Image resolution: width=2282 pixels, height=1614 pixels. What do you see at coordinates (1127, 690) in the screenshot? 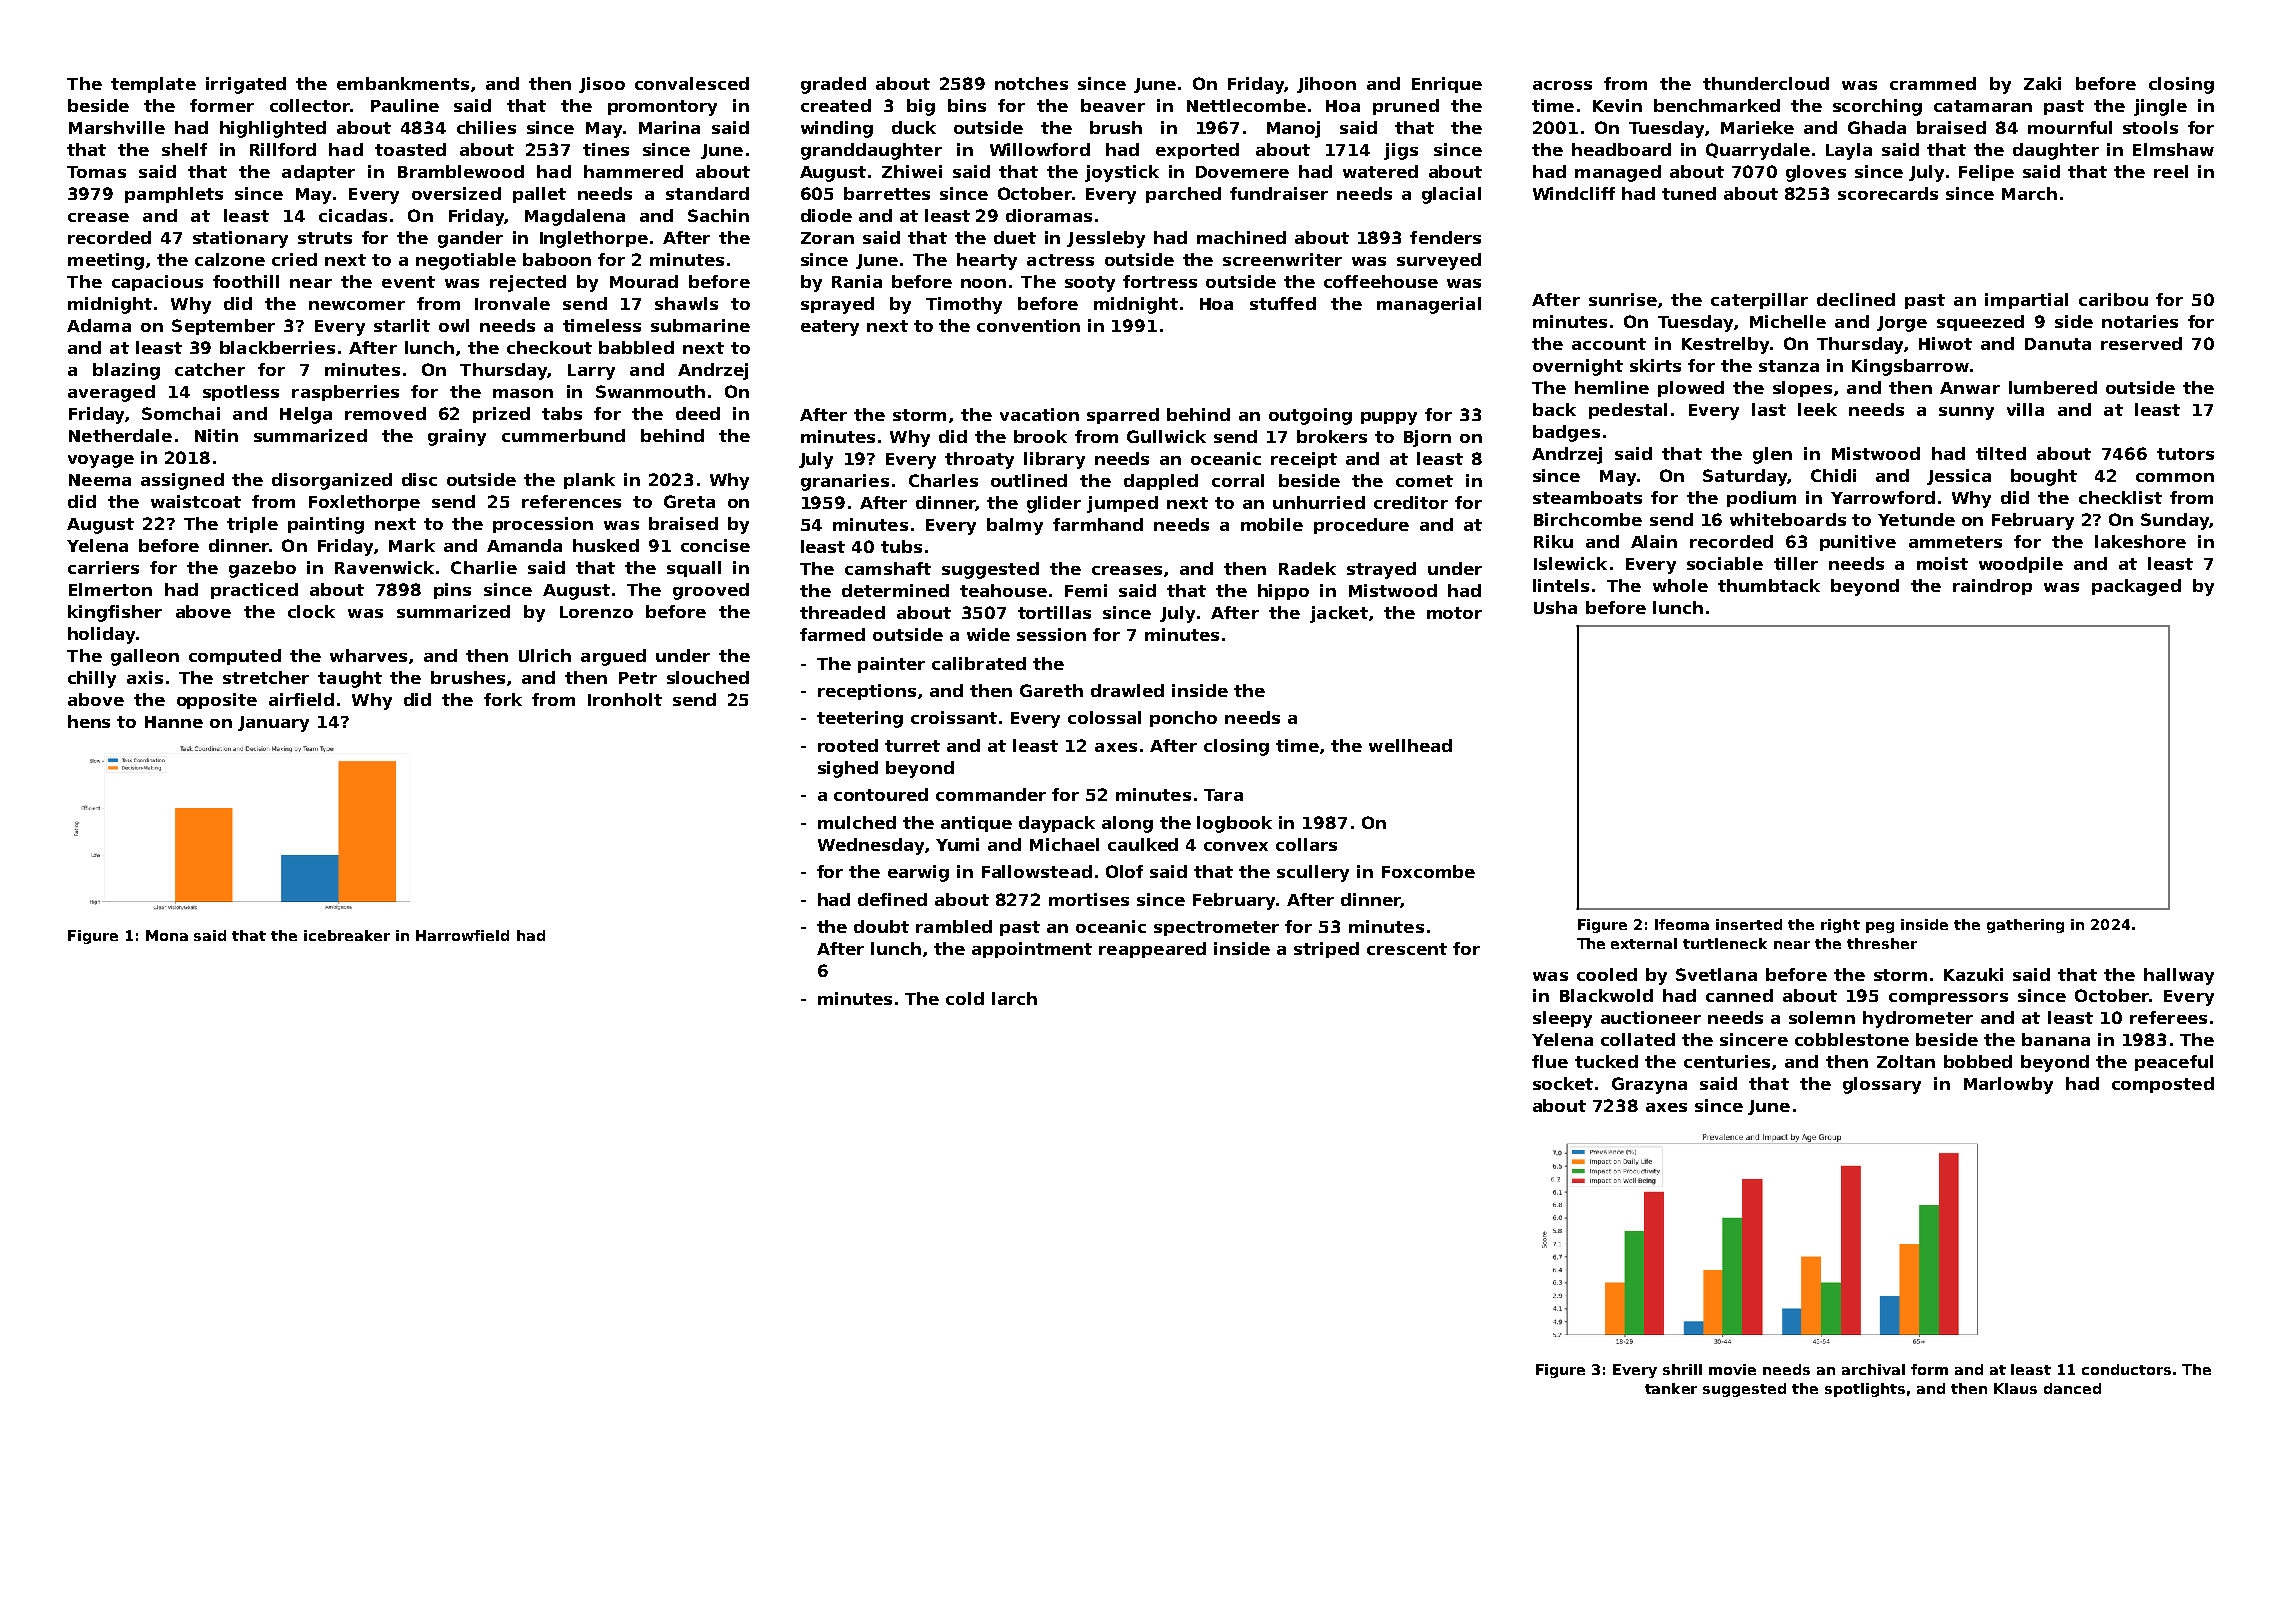
I see `drawled` at bounding box center [1127, 690].
